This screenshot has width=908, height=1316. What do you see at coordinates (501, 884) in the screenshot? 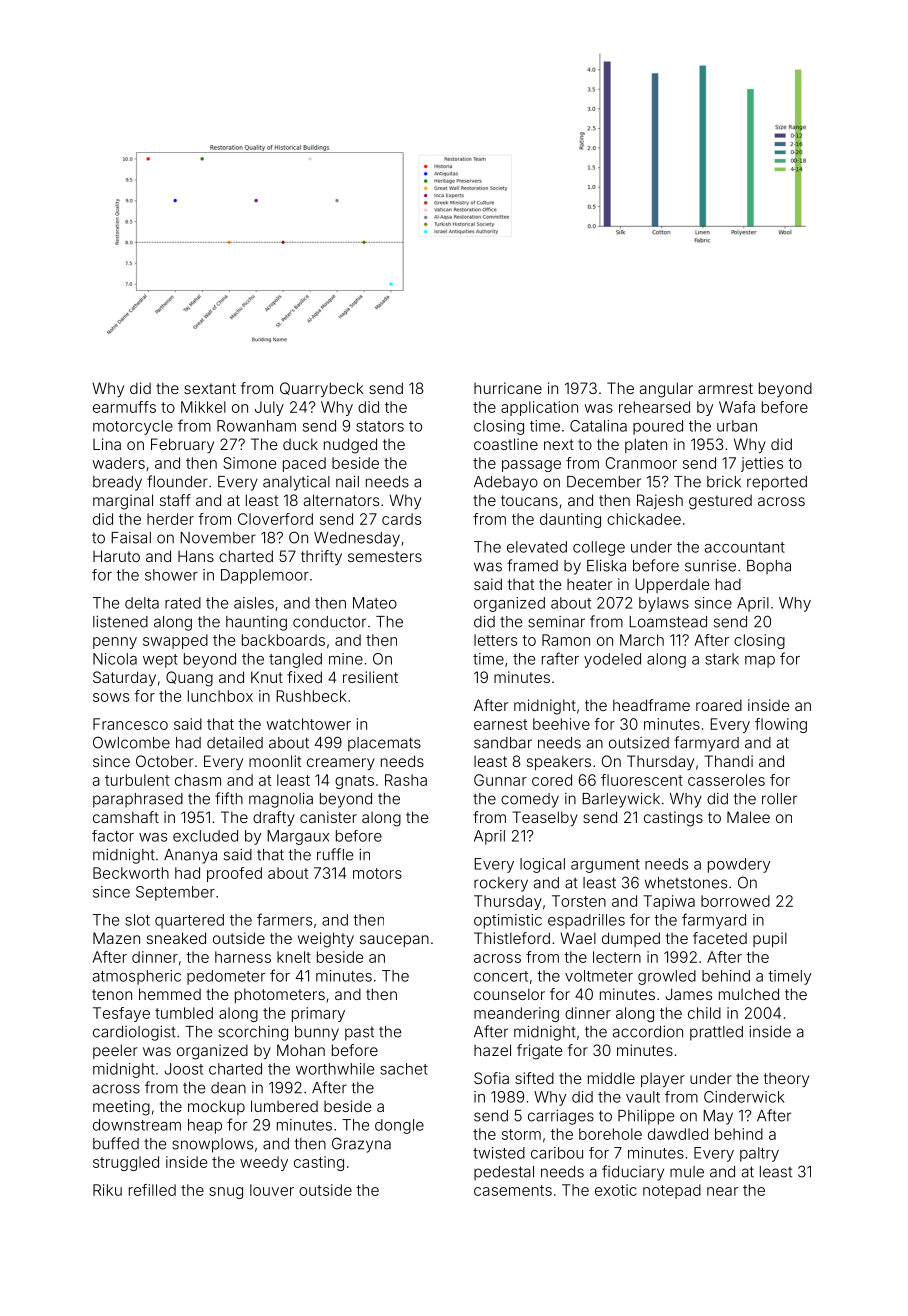
I see `rockery` at bounding box center [501, 884].
